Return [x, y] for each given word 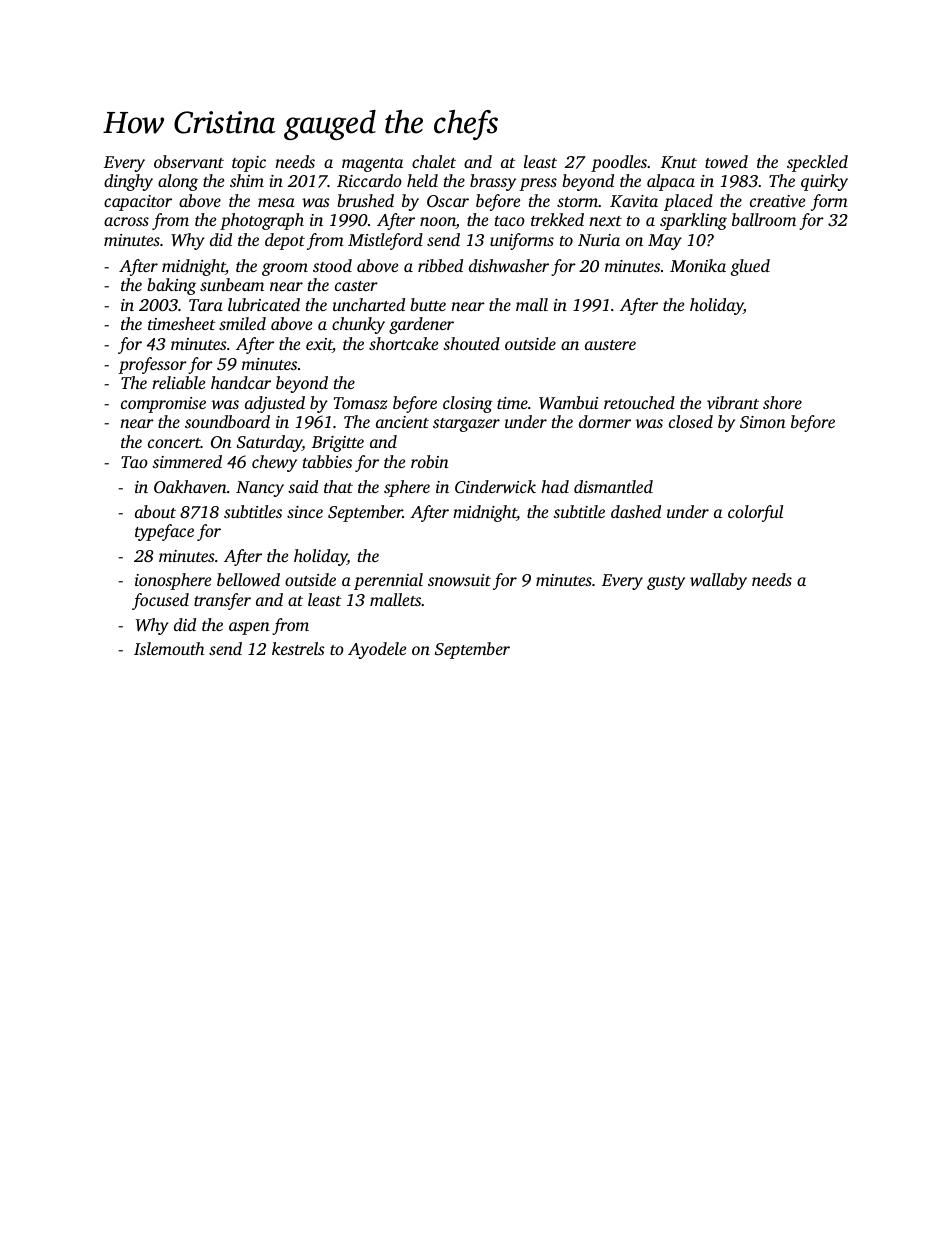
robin [430, 461]
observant [189, 161]
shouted [471, 343]
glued [750, 267]
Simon [763, 422]
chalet [434, 161]
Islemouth [169, 648]
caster [356, 286]
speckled [817, 163]
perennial [388, 581]
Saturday [269, 443]
